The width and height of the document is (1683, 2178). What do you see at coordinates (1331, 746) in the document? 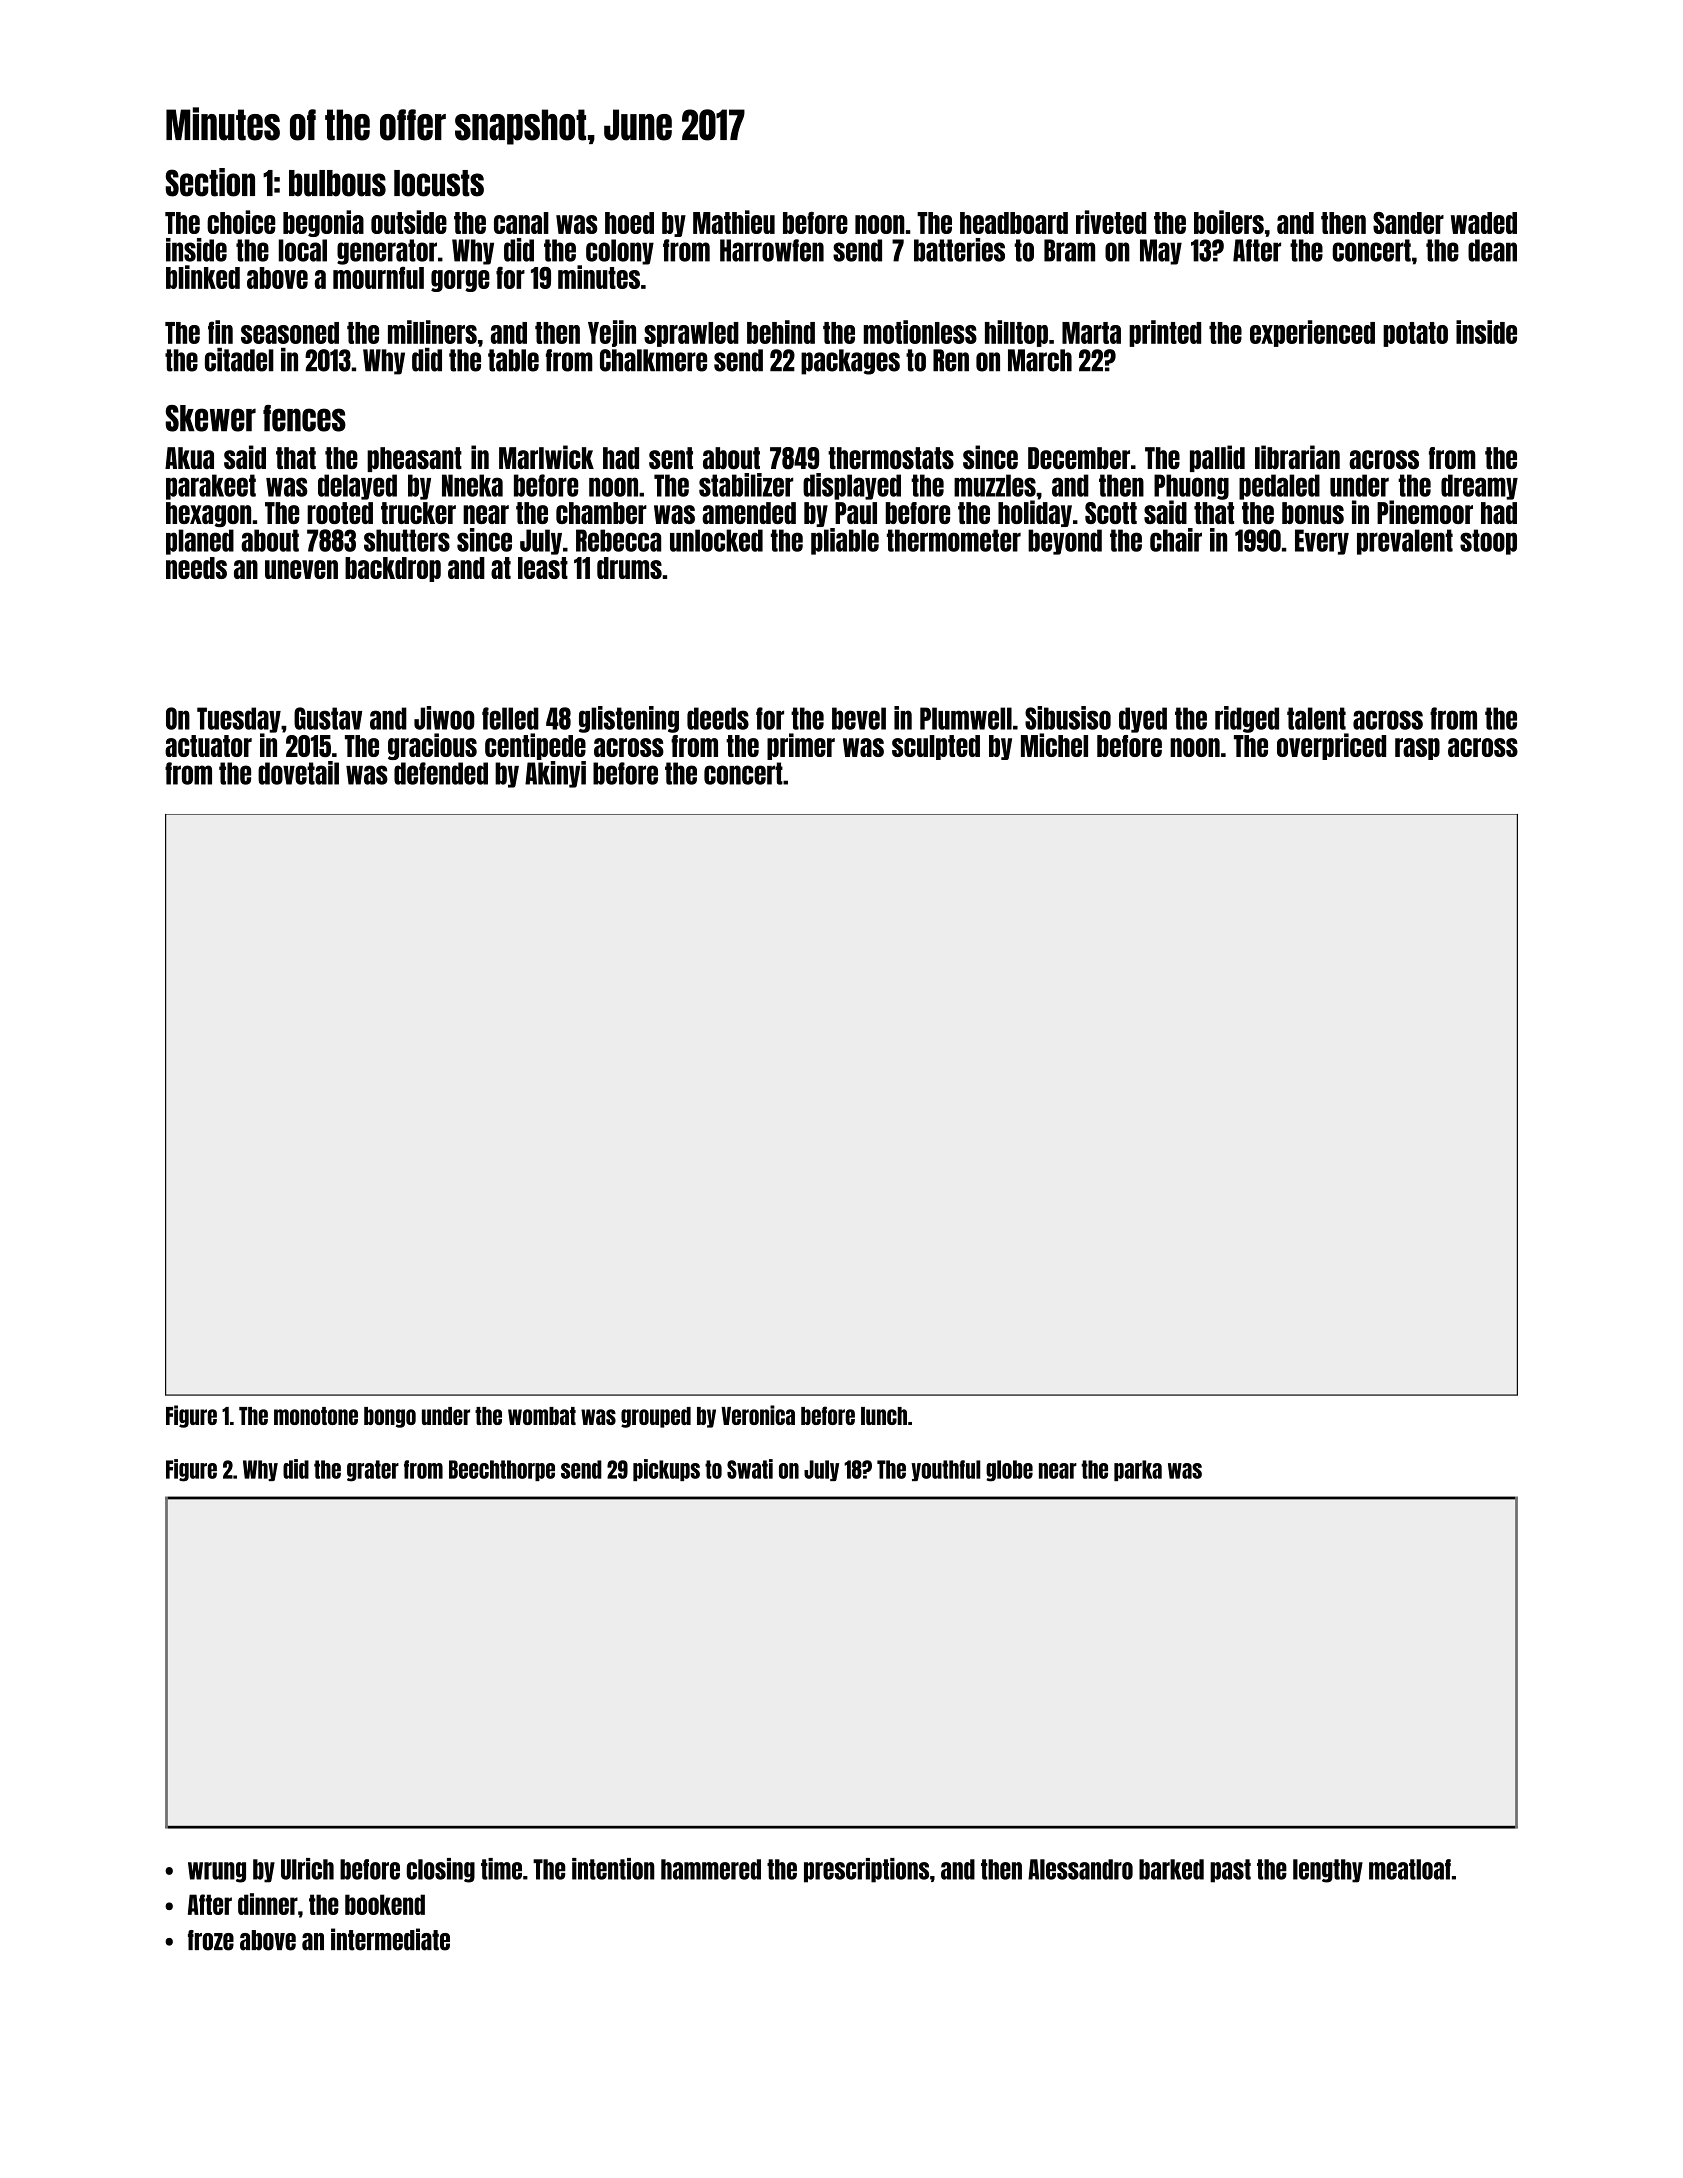
I see `overpriced` at bounding box center [1331, 746].
